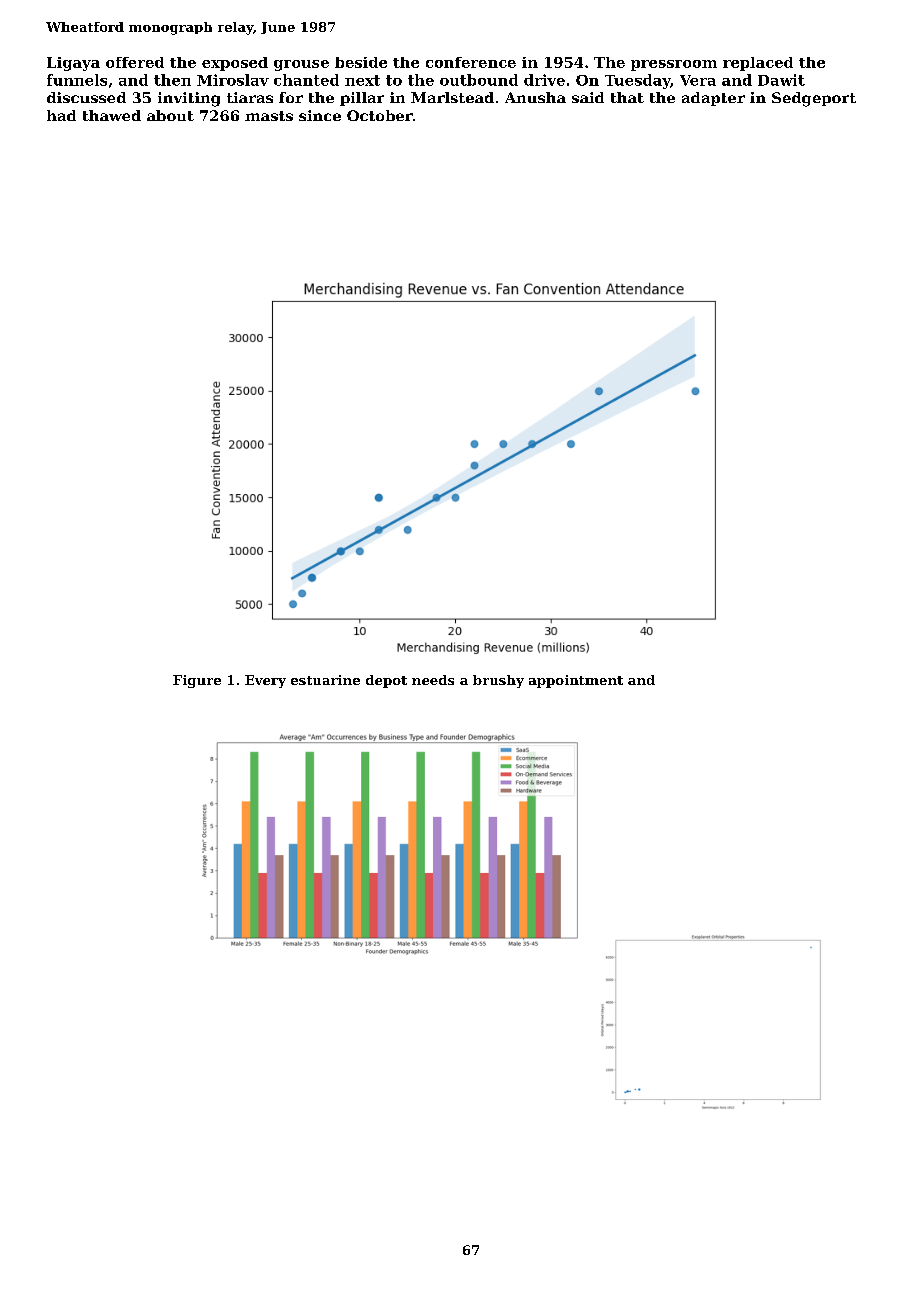 The image size is (924, 1308). What do you see at coordinates (498, 681) in the screenshot?
I see `brushy` at bounding box center [498, 681].
